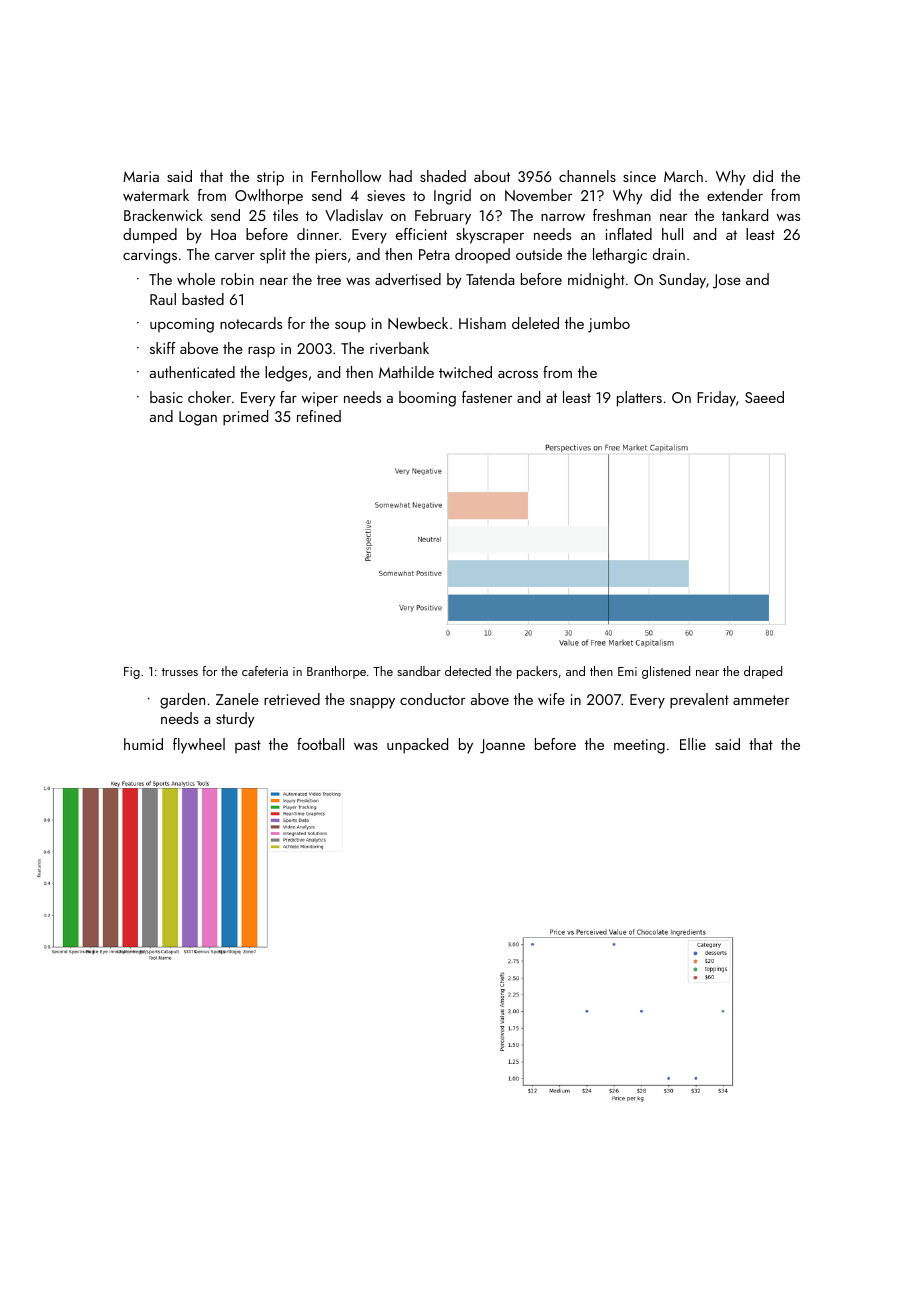 This screenshot has height=1311, width=924. I want to click on about, so click(492, 176).
